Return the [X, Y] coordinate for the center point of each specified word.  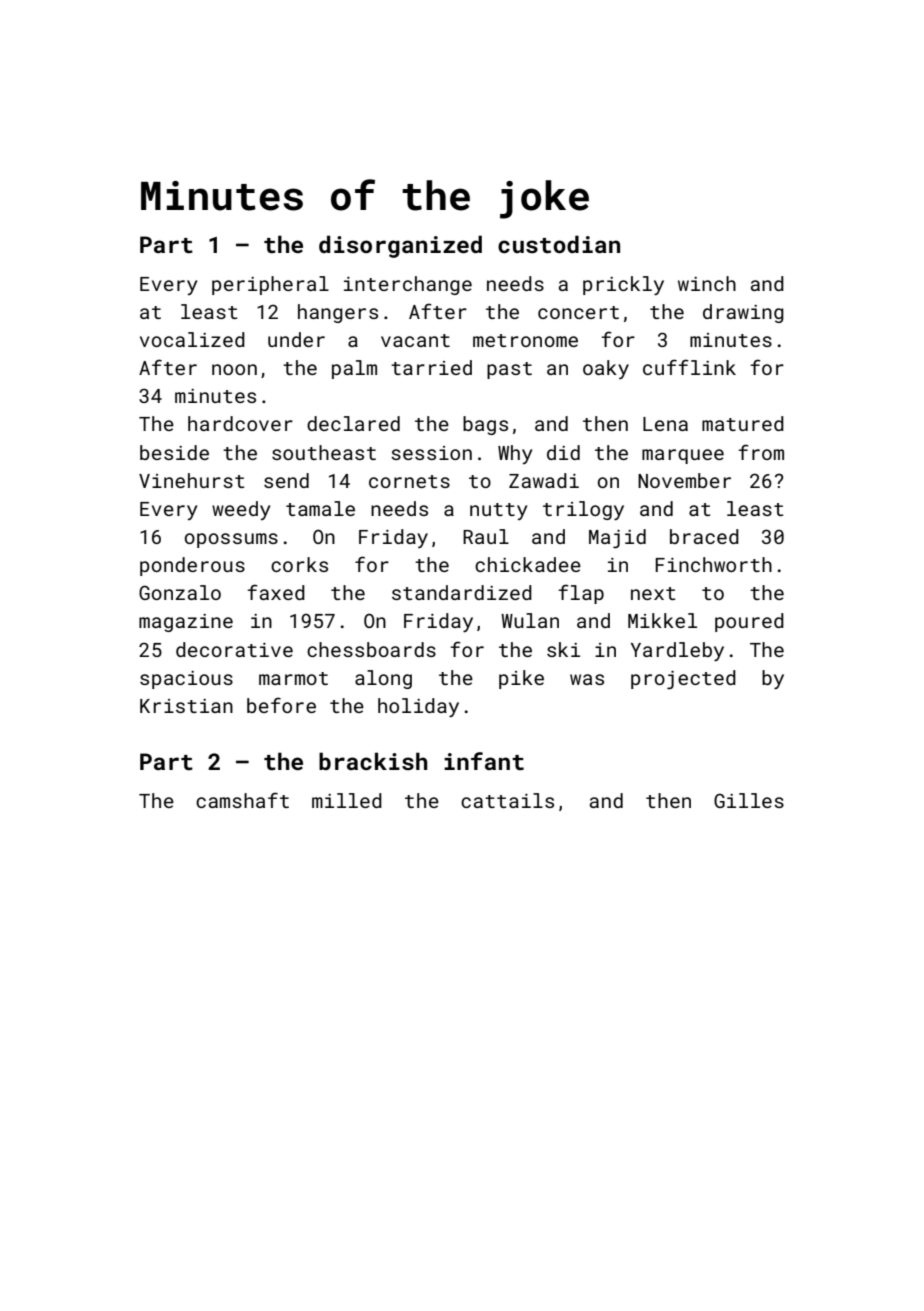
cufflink [689, 367]
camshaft [242, 800]
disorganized [400, 246]
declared [353, 423]
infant [484, 761]
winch [707, 283]
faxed [276, 592]
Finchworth [713, 564]
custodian [559, 244]
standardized [462, 592]
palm [354, 369]
